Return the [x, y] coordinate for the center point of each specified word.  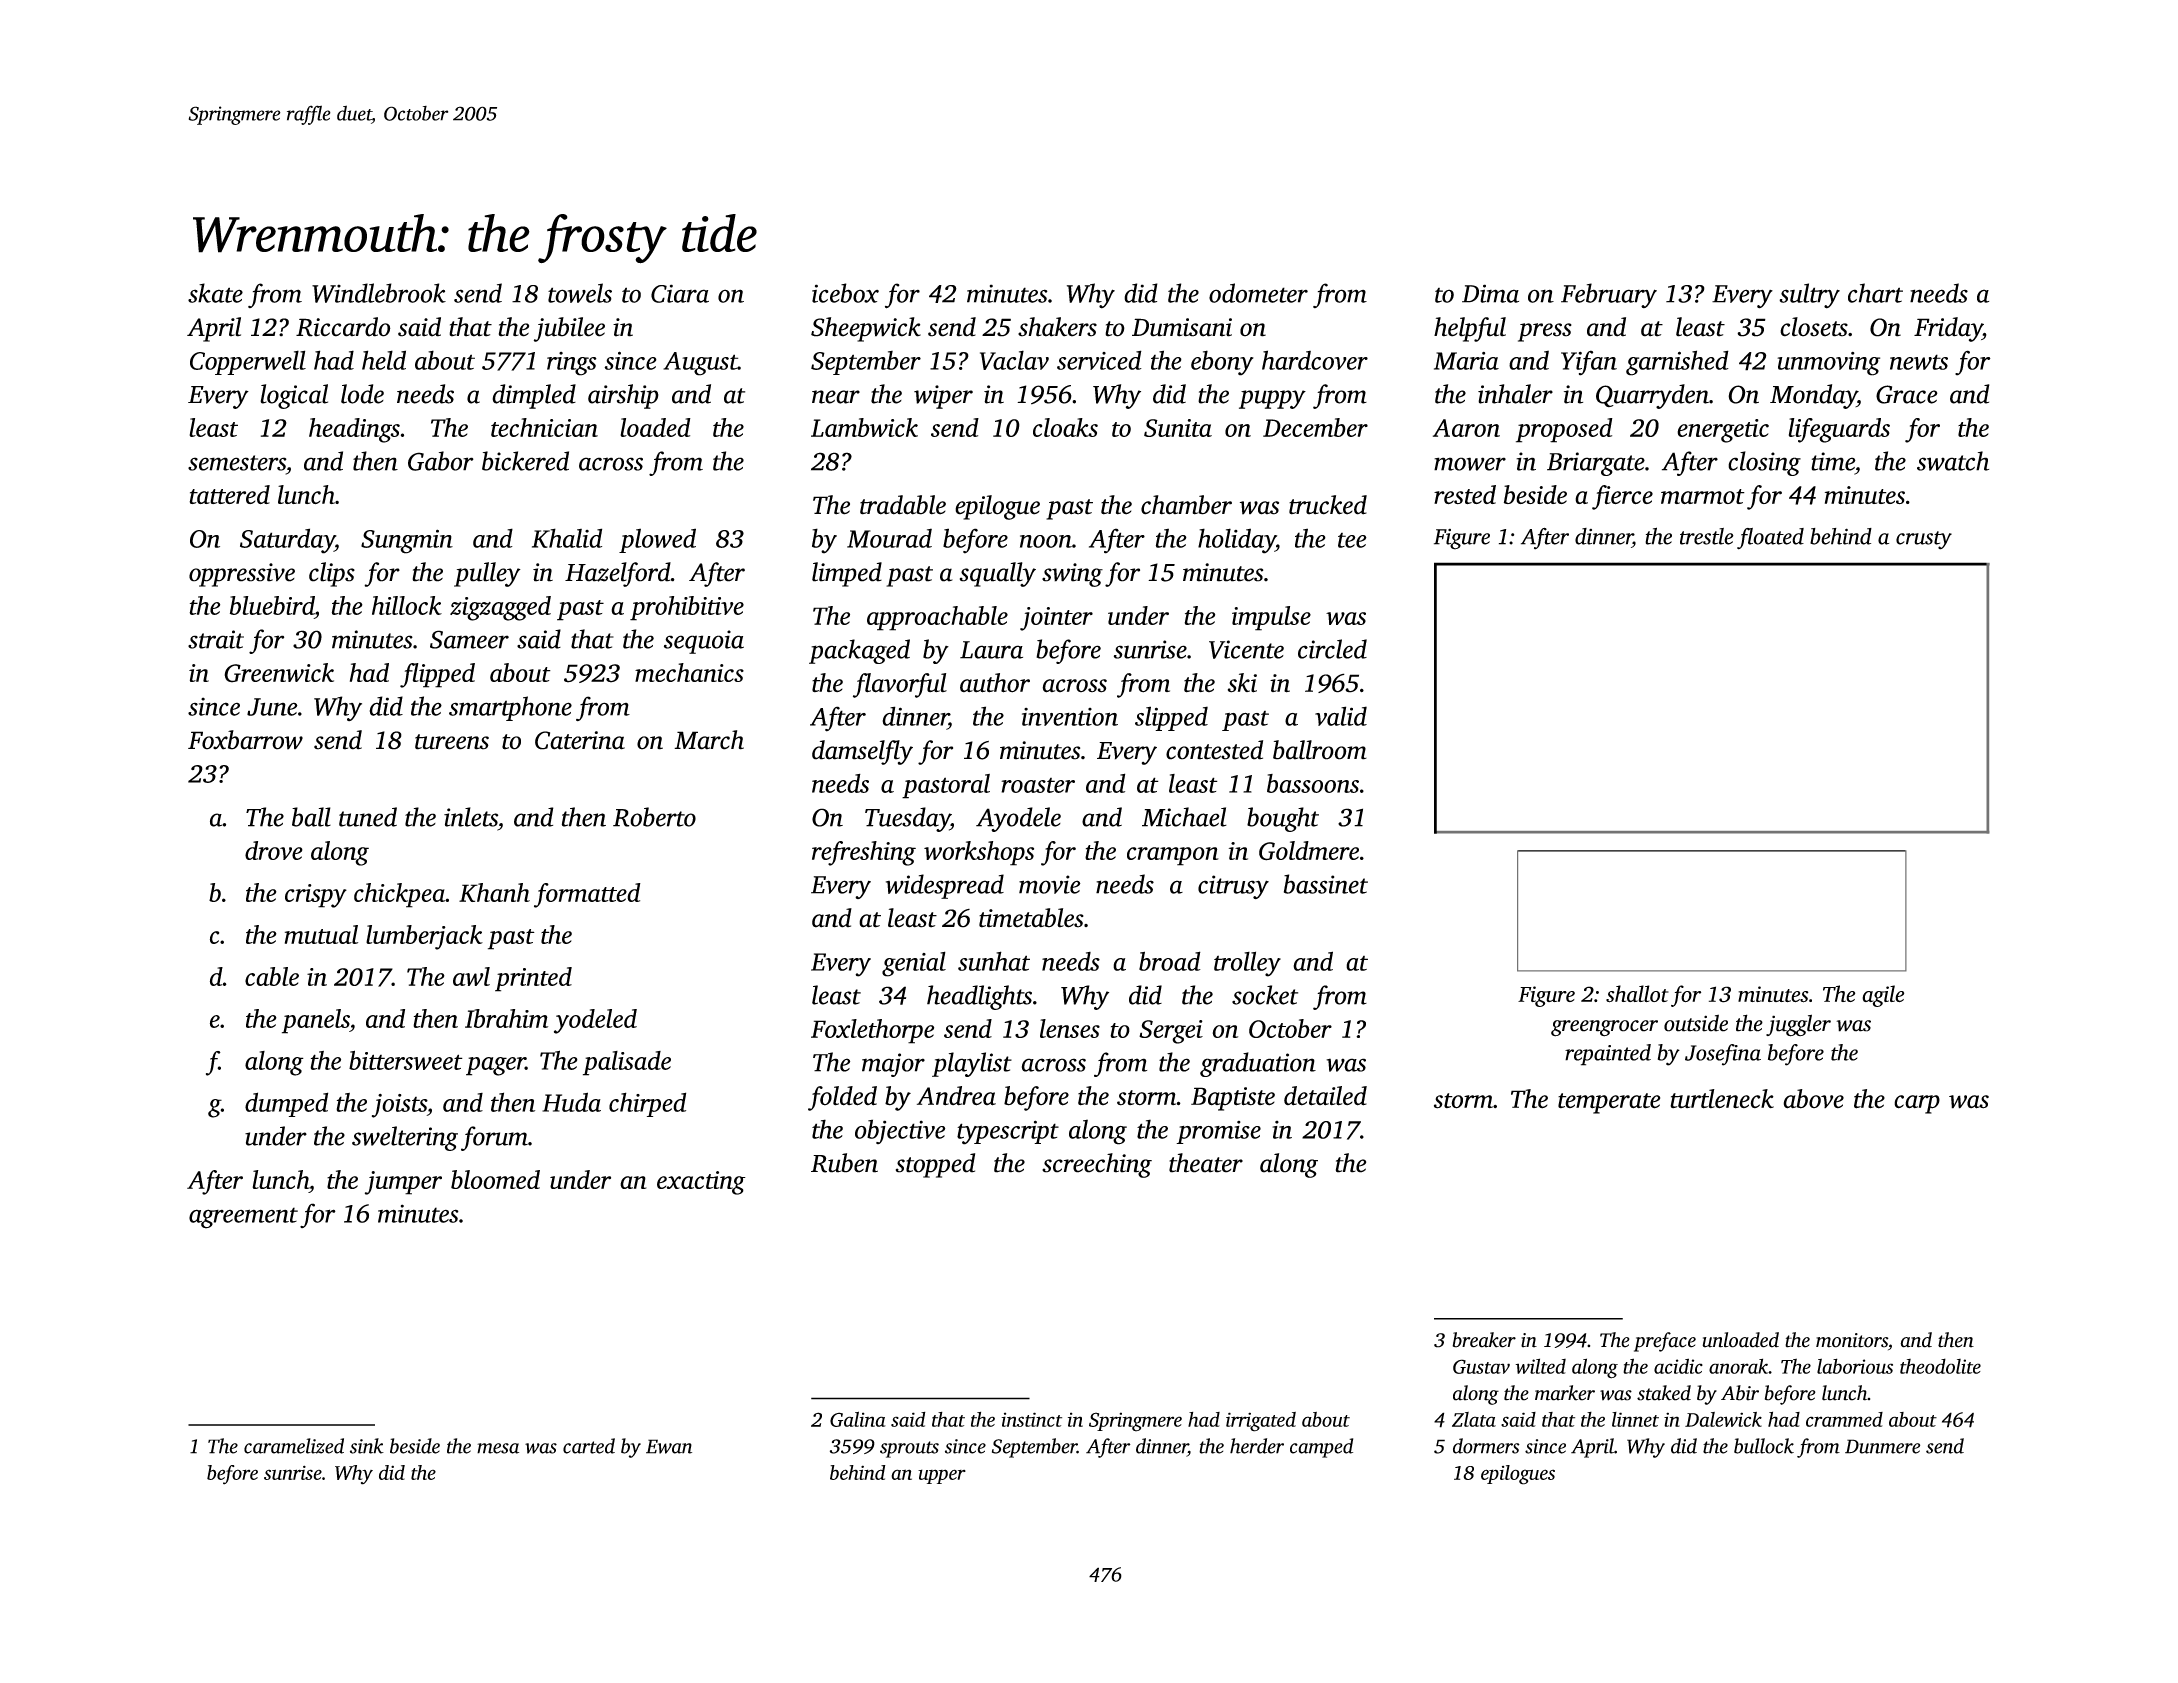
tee [1352, 540]
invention [1070, 717]
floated [1770, 539]
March [709, 740]
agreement [243, 1218]
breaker [1484, 1340]
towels [580, 293]
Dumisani [1182, 327]
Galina [858, 1419]
